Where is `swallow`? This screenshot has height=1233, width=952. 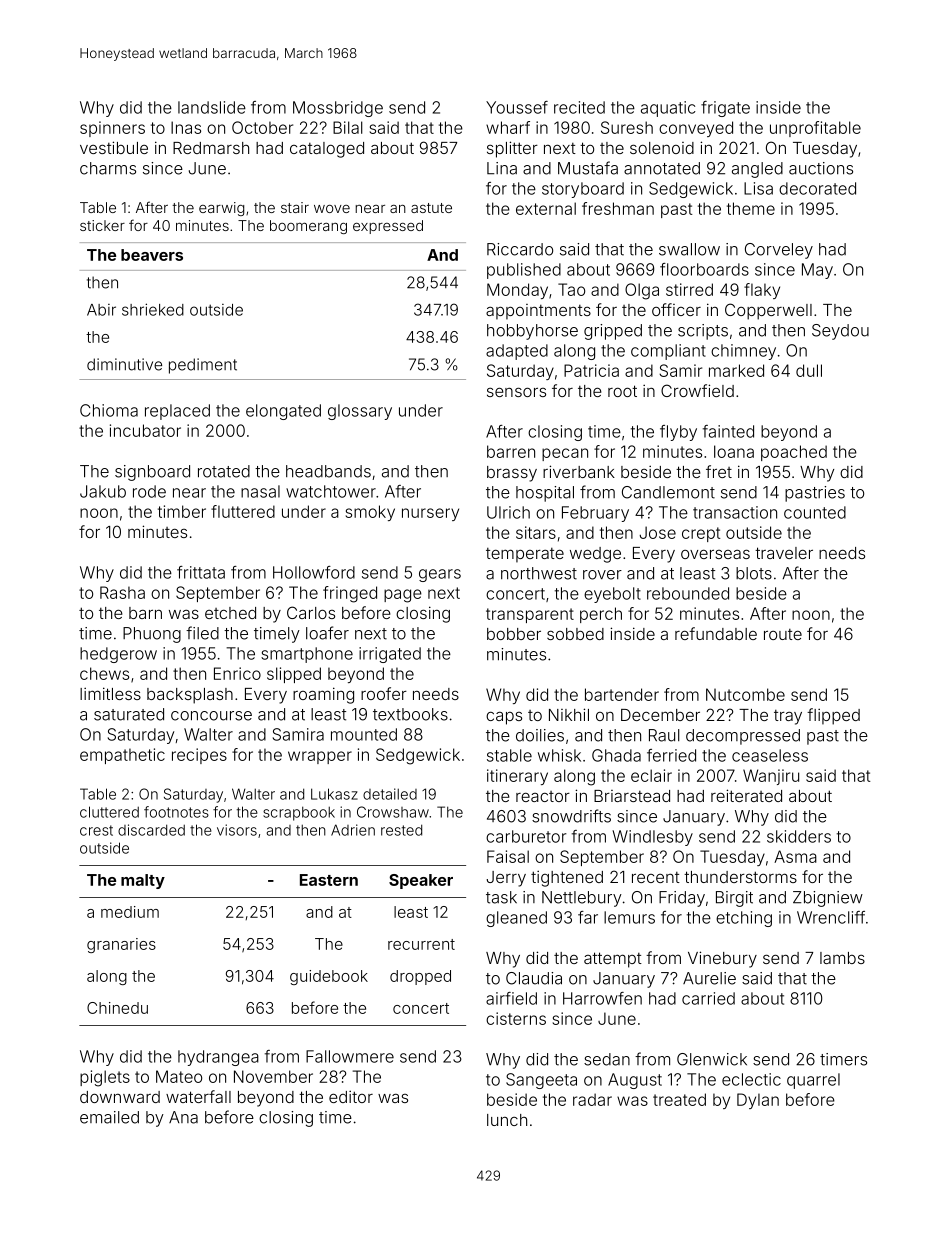
swallow is located at coordinates (689, 249).
